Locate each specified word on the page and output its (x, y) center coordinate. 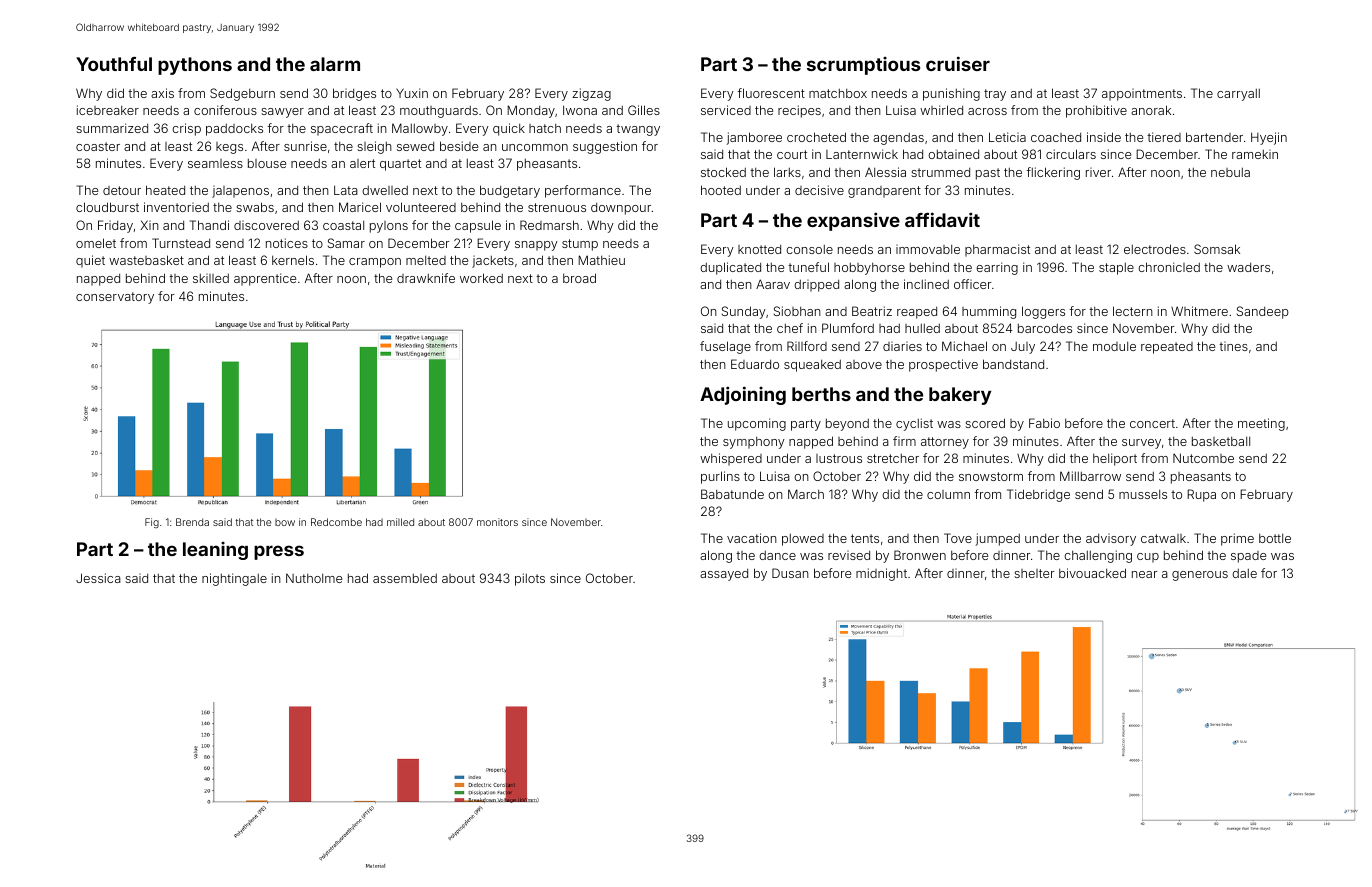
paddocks (234, 130)
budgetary (510, 191)
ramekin (1255, 154)
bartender (1214, 137)
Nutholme (314, 578)
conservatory (115, 298)
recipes (799, 111)
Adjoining (743, 395)
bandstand (1013, 364)
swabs (255, 207)
